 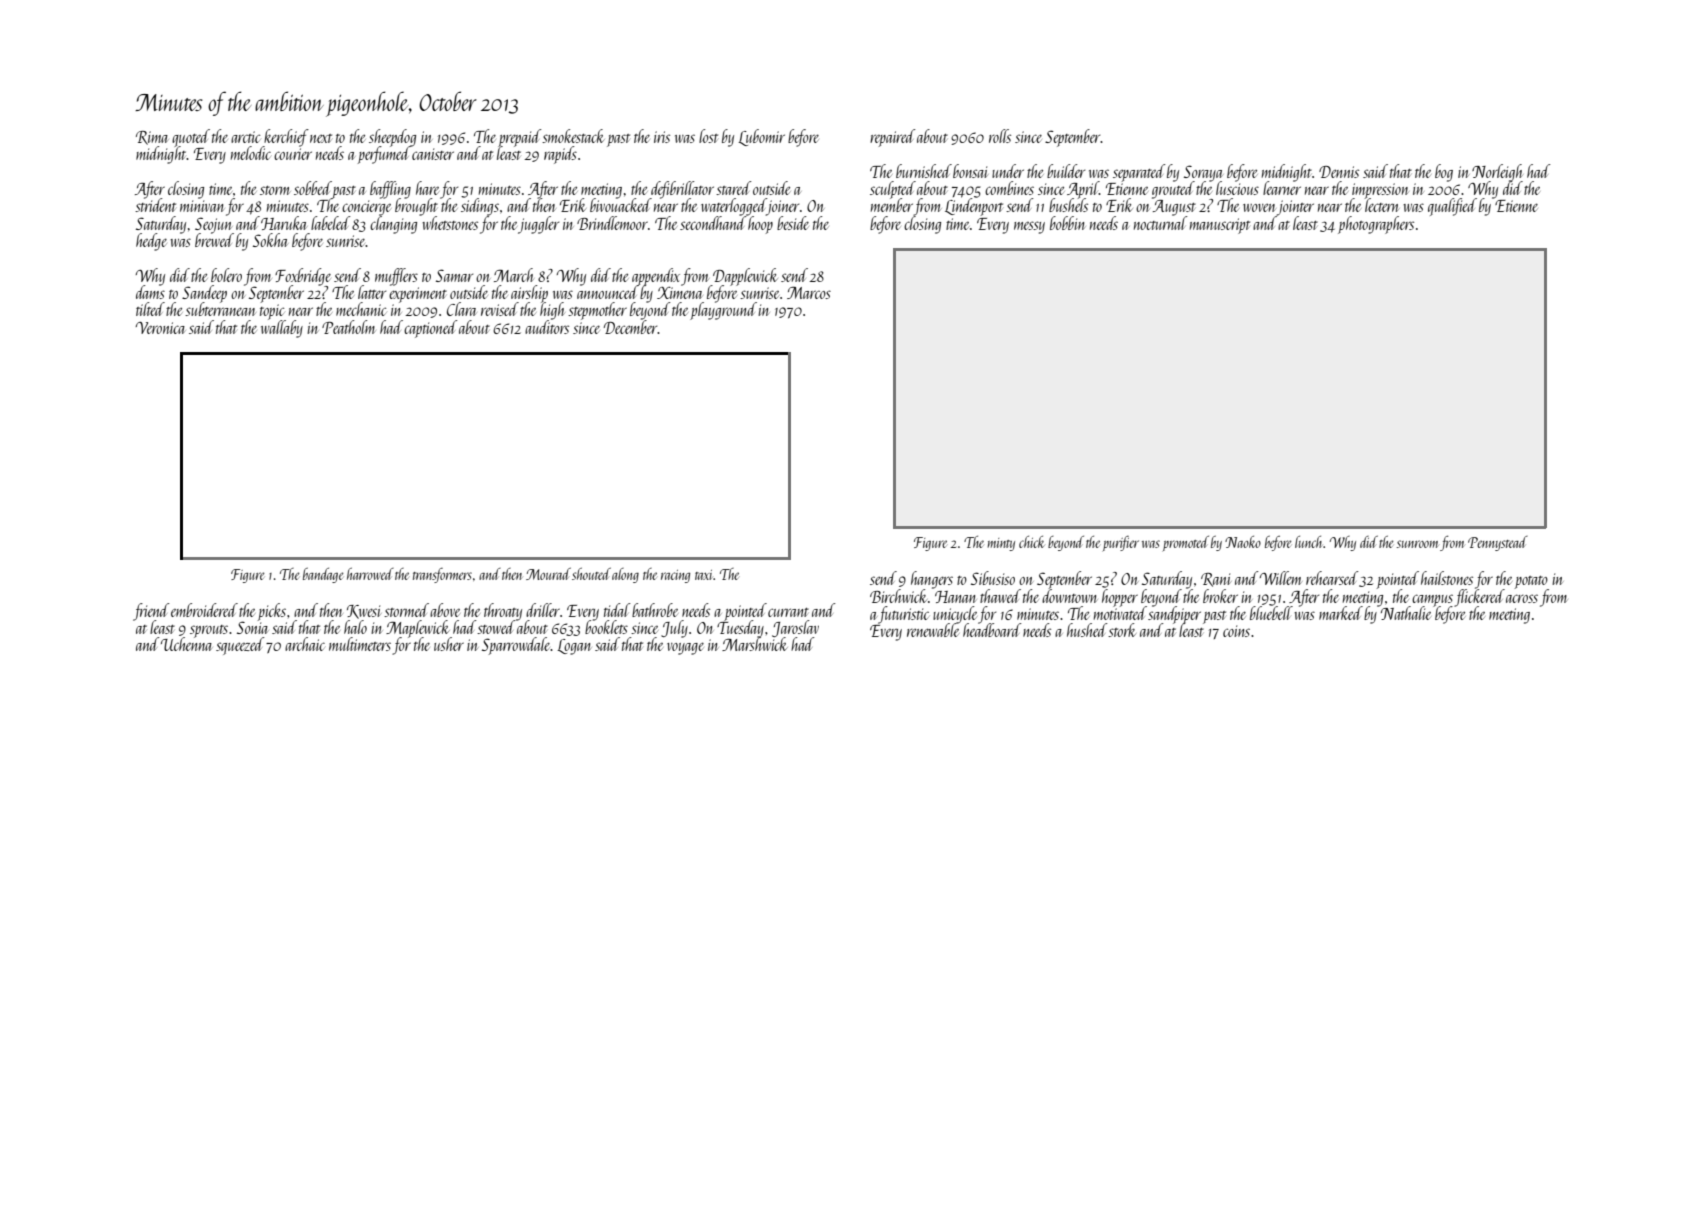 I want to click on transformers, so click(x=442, y=575).
